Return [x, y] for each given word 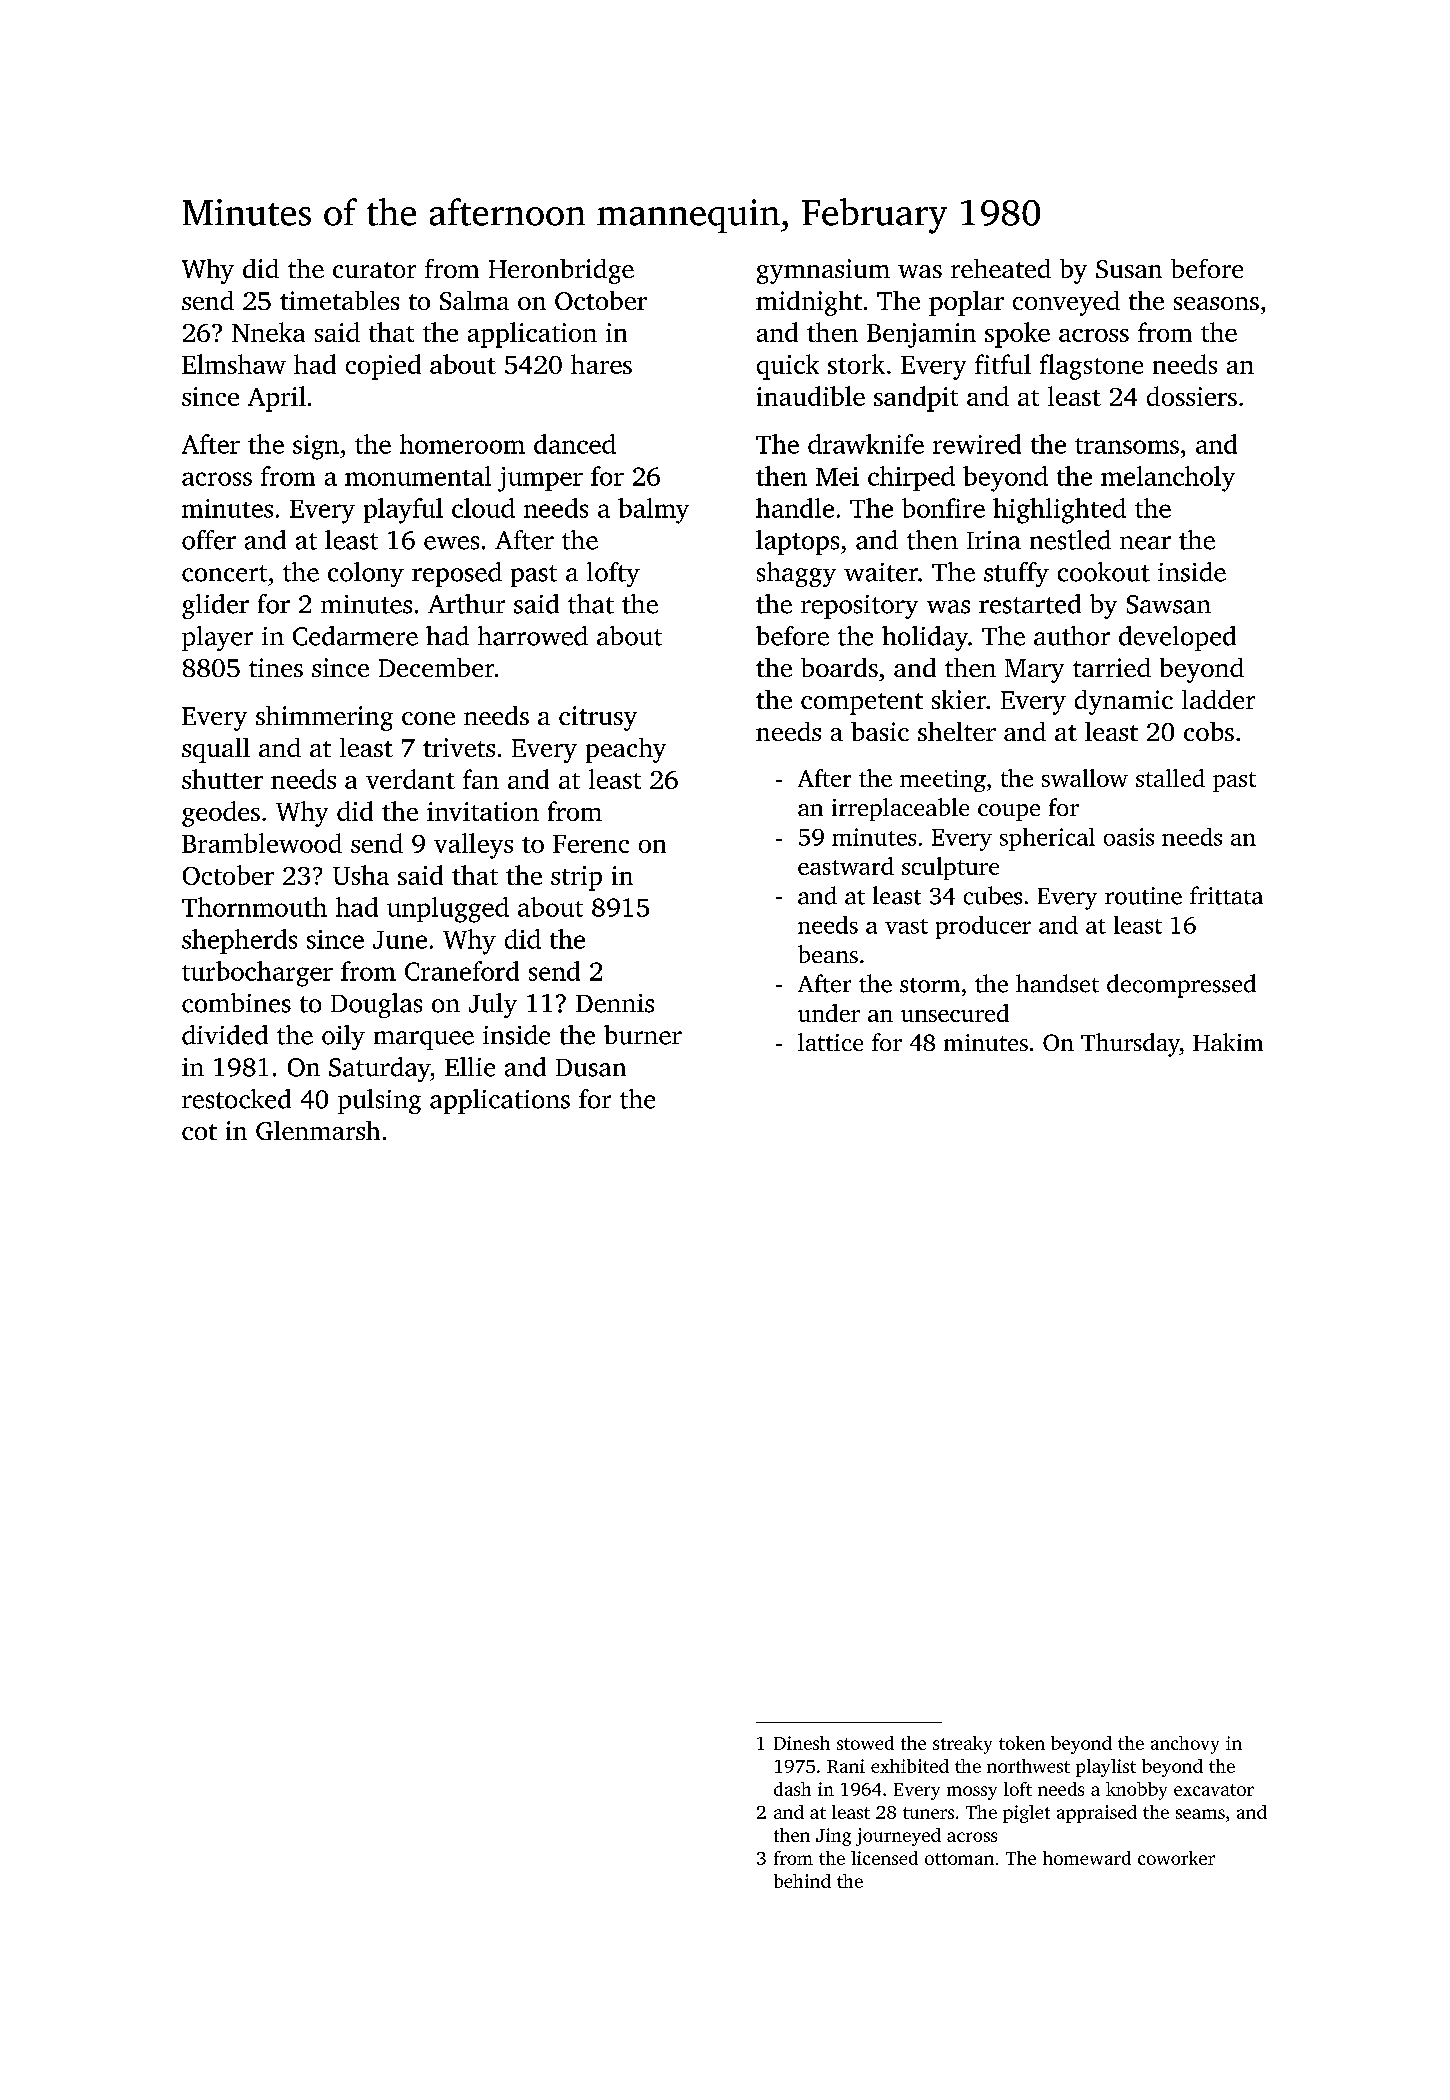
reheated [1001, 268]
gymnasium [823, 271]
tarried [1112, 667]
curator [374, 270]
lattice [830, 1042]
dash [792, 1789]
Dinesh [802, 1743]
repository [859, 607]
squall [216, 750]
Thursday [1130, 1045]
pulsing [379, 1101]
